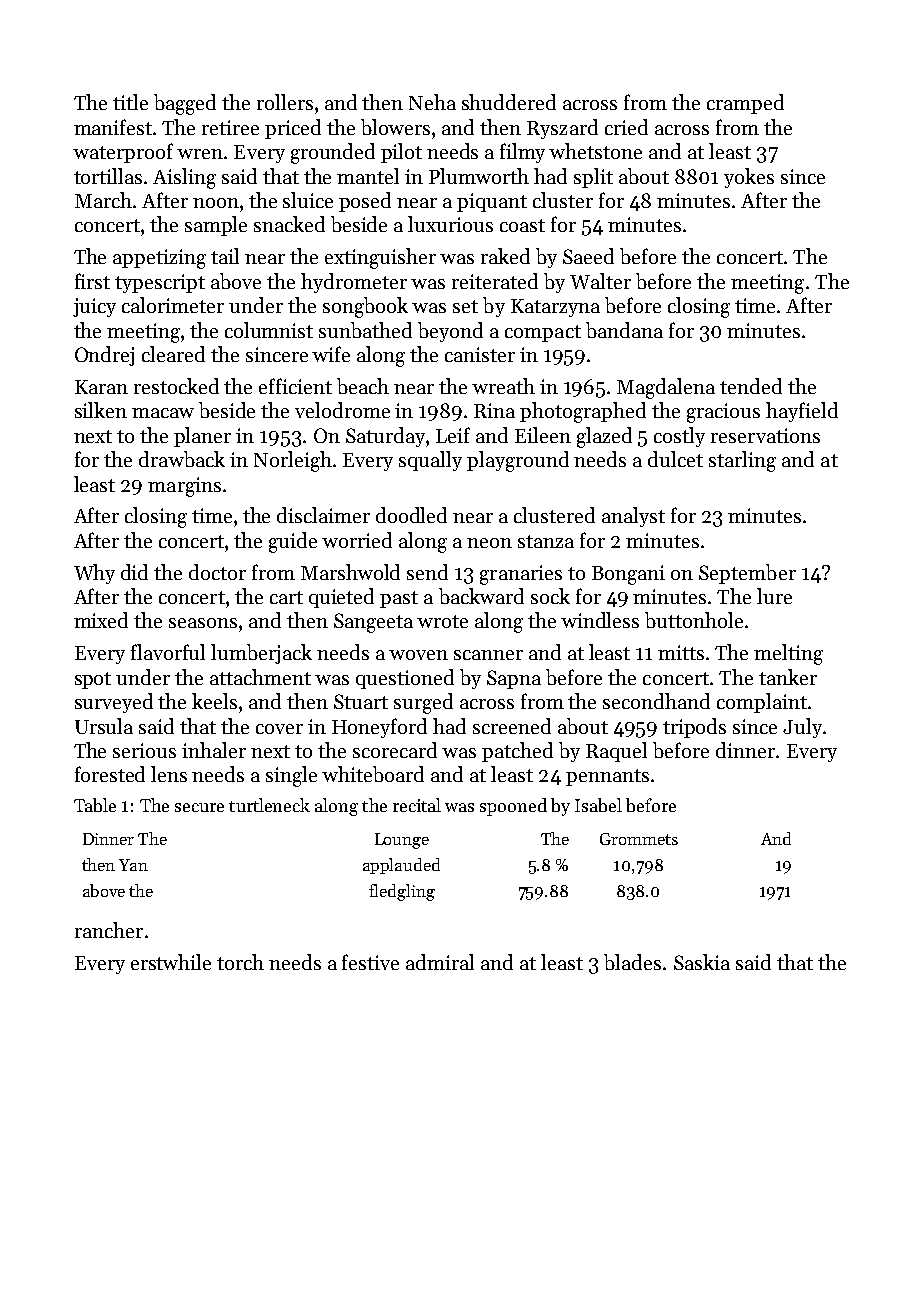 The image size is (924, 1311). Describe the element at coordinates (745, 104) in the screenshot. I see `cramped` at that location.
